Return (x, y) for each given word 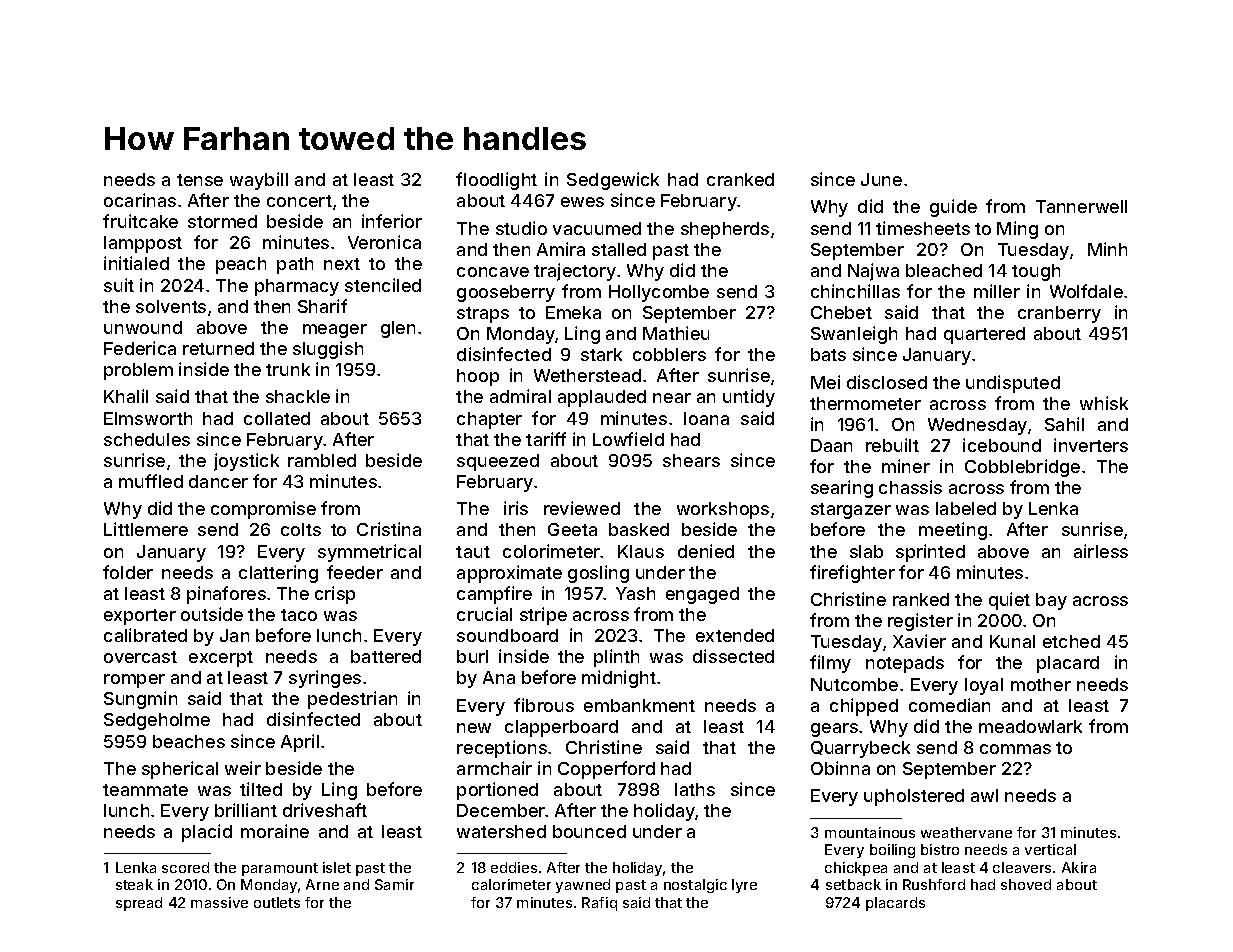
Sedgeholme (157, 721)
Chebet (841, 312)
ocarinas (140, 200)
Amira (561, 249)
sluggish (328, 350)
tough (1036, 272)
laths (695, 789)
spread (139, 904)
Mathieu (676, 333)
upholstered (914, 797)
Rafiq (599, 904)
